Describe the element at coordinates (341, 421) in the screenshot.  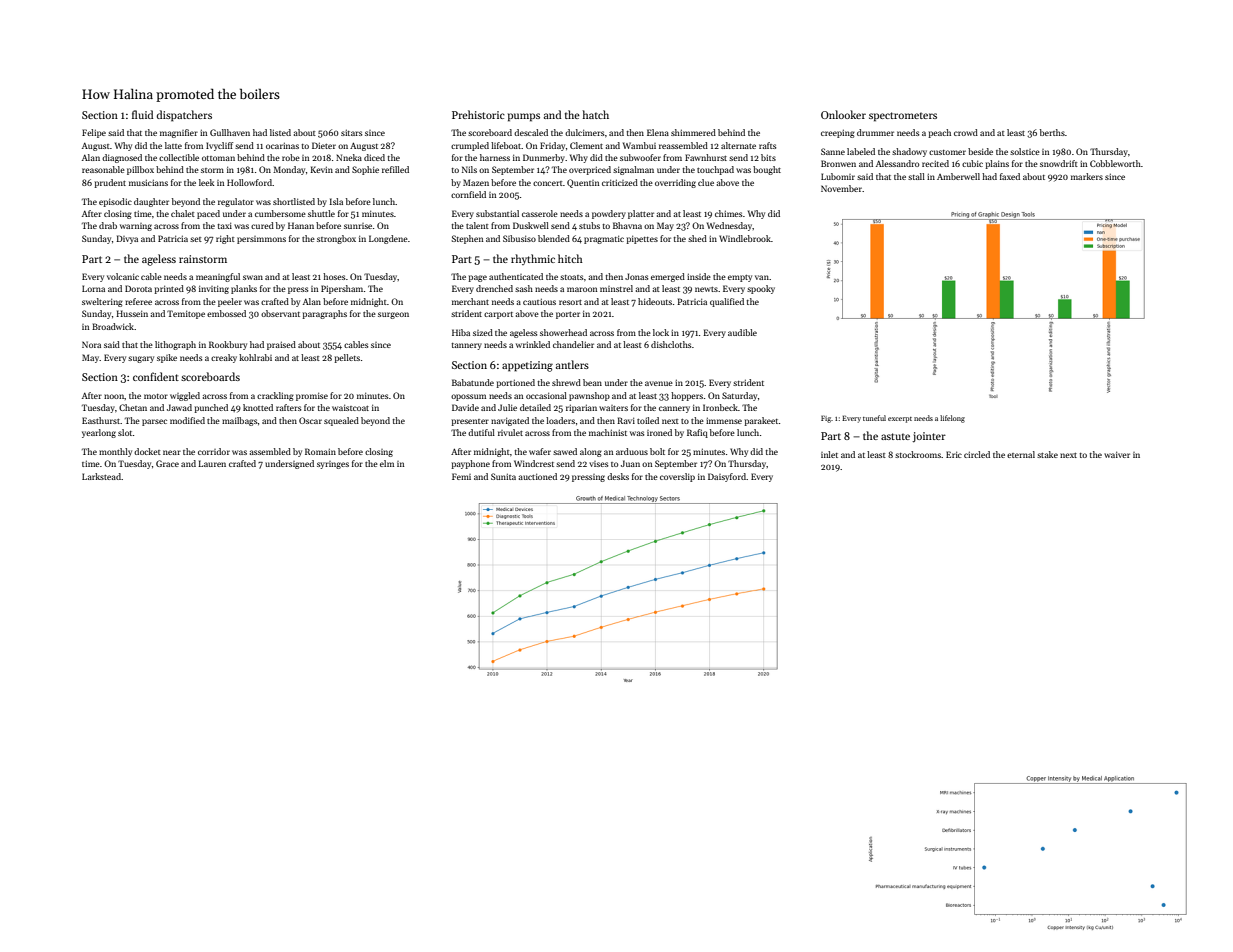
I see `squealed` at that location.
